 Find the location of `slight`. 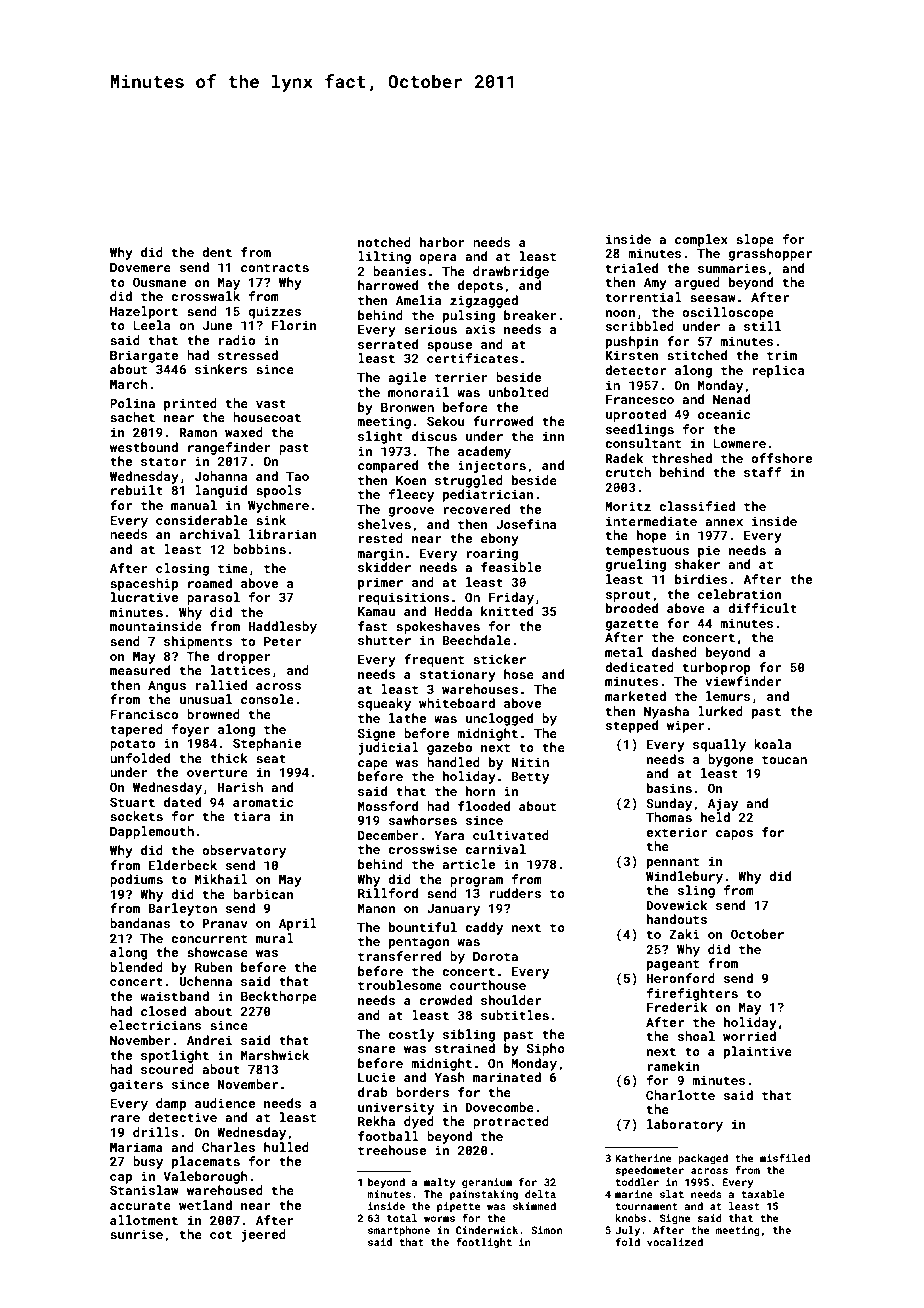

slight is located at coordinates (380, 437).
